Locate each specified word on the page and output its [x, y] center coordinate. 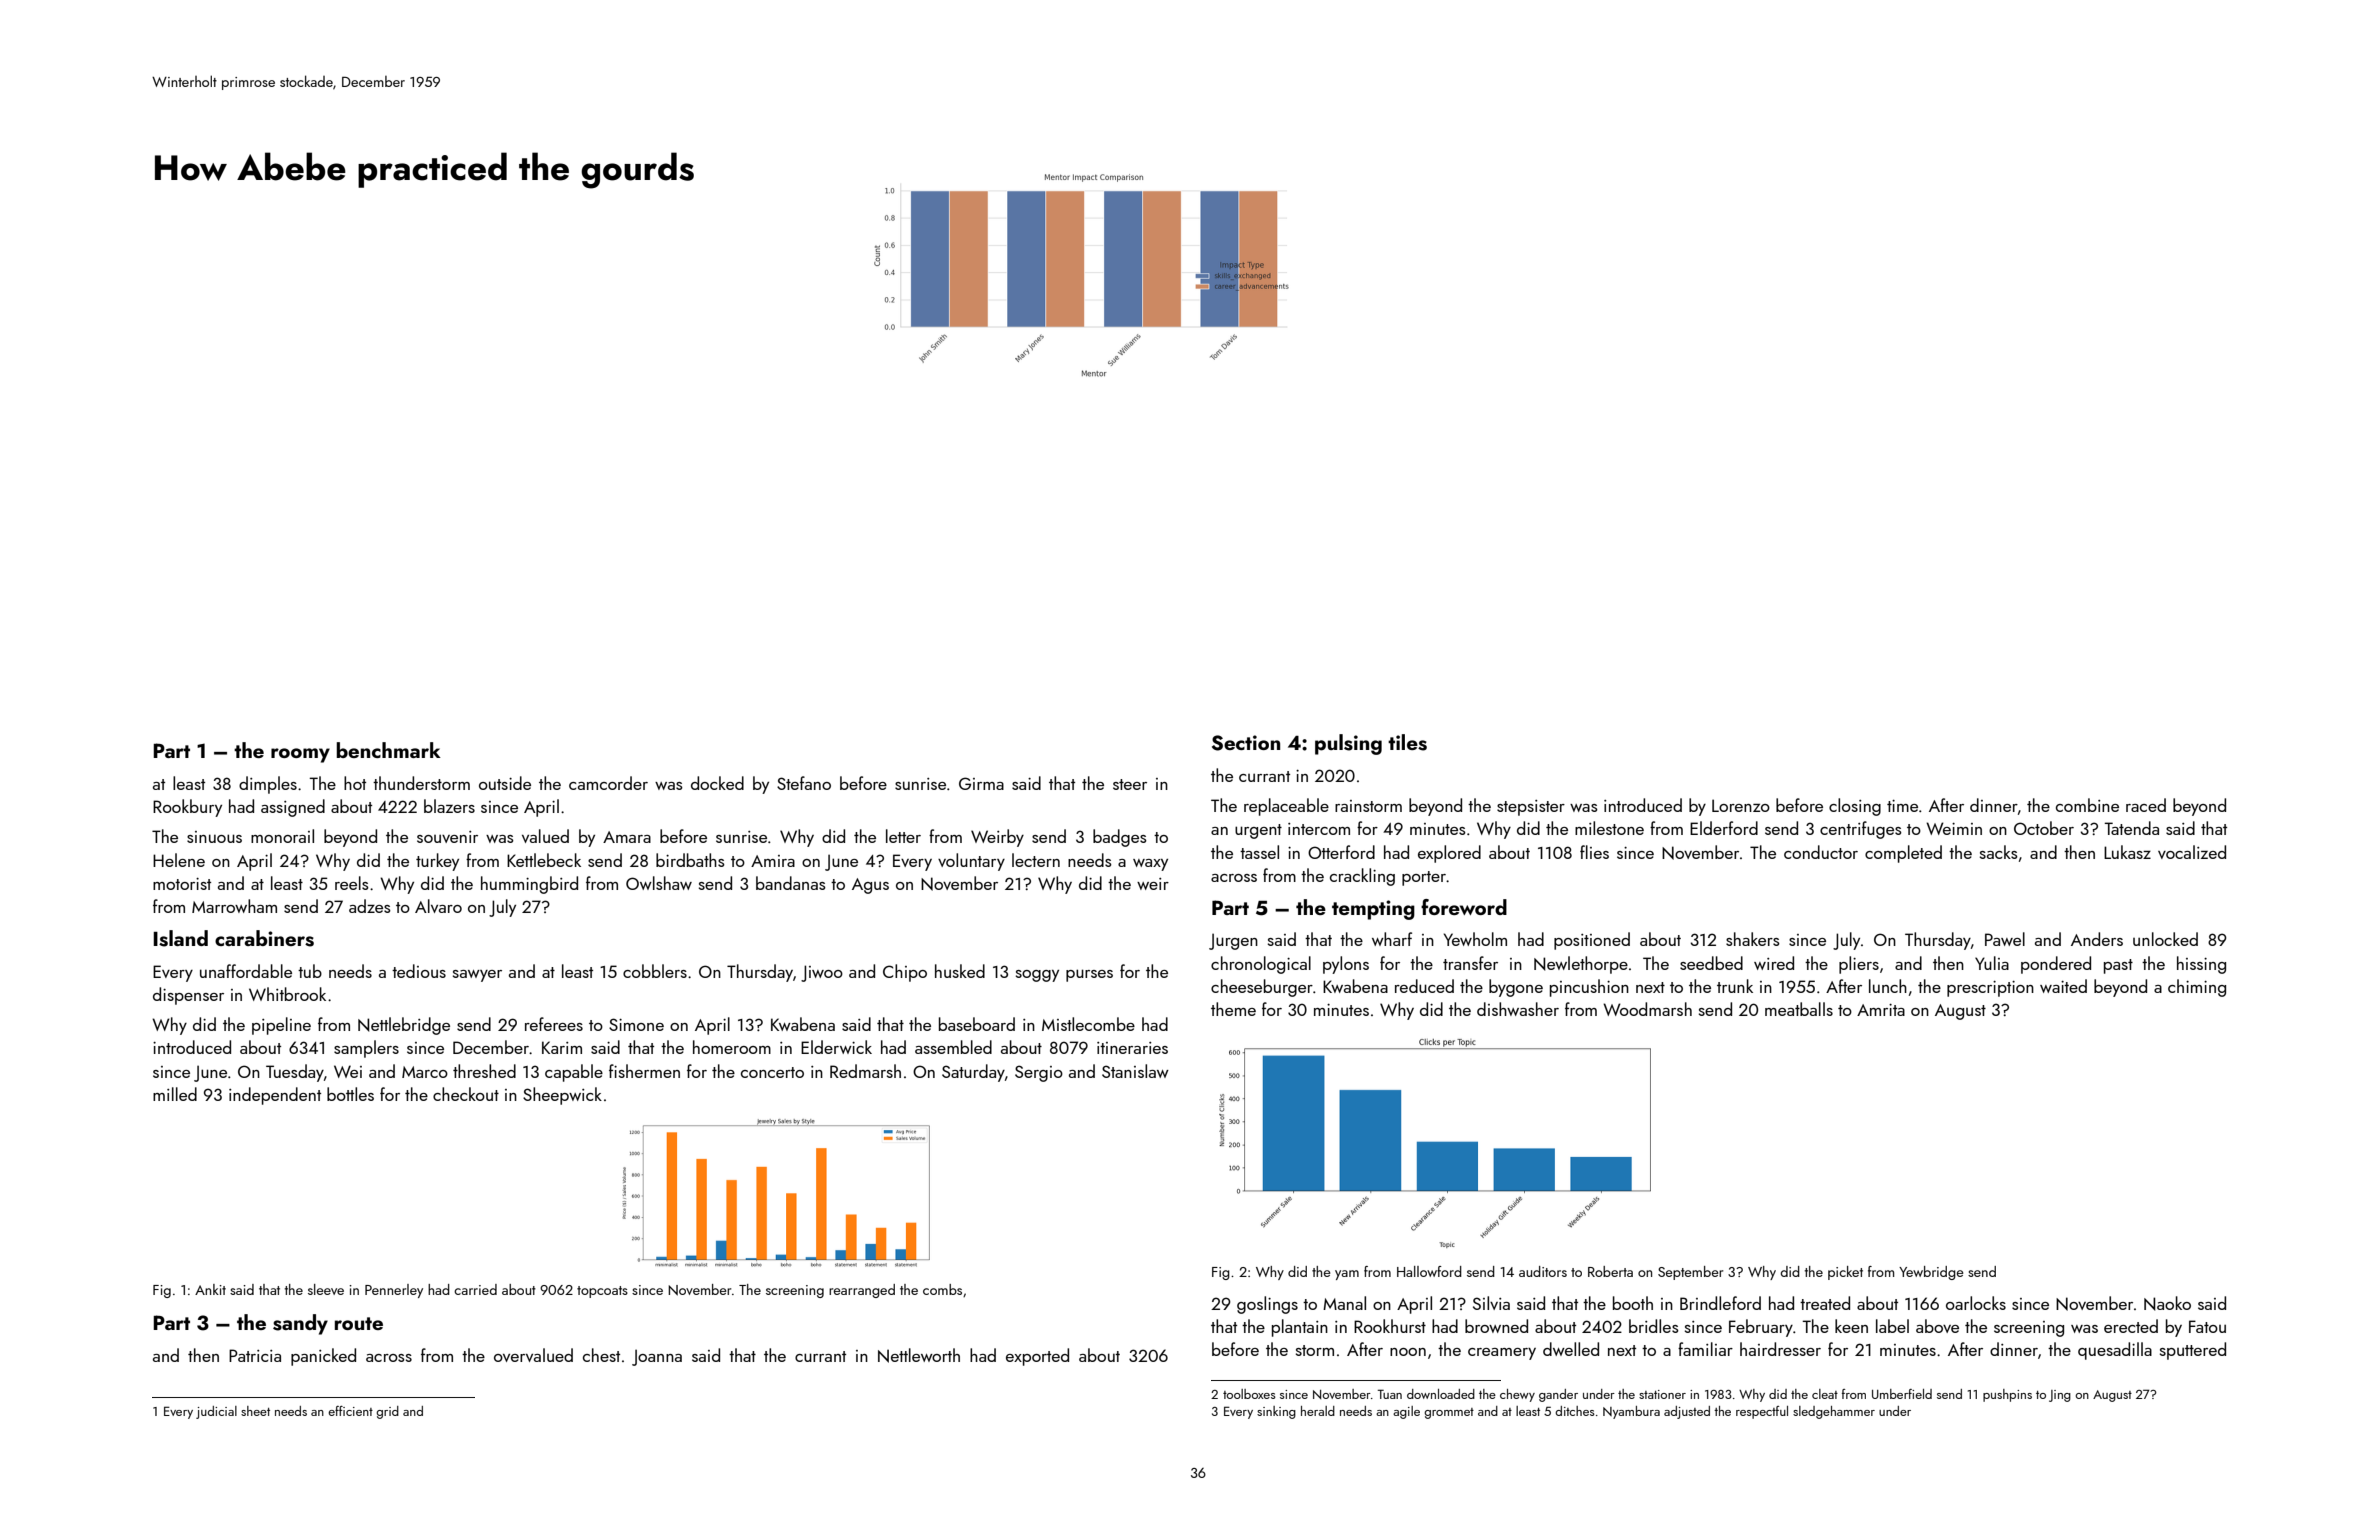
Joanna [657, 1357]
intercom [1319, 829]
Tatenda [2131, 828]
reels [352, 883]
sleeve [326, 1289]
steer [1130, 784]
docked [717, 783]
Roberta [1610, 1271]
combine [2087, 805]
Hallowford [1429, 1271]
